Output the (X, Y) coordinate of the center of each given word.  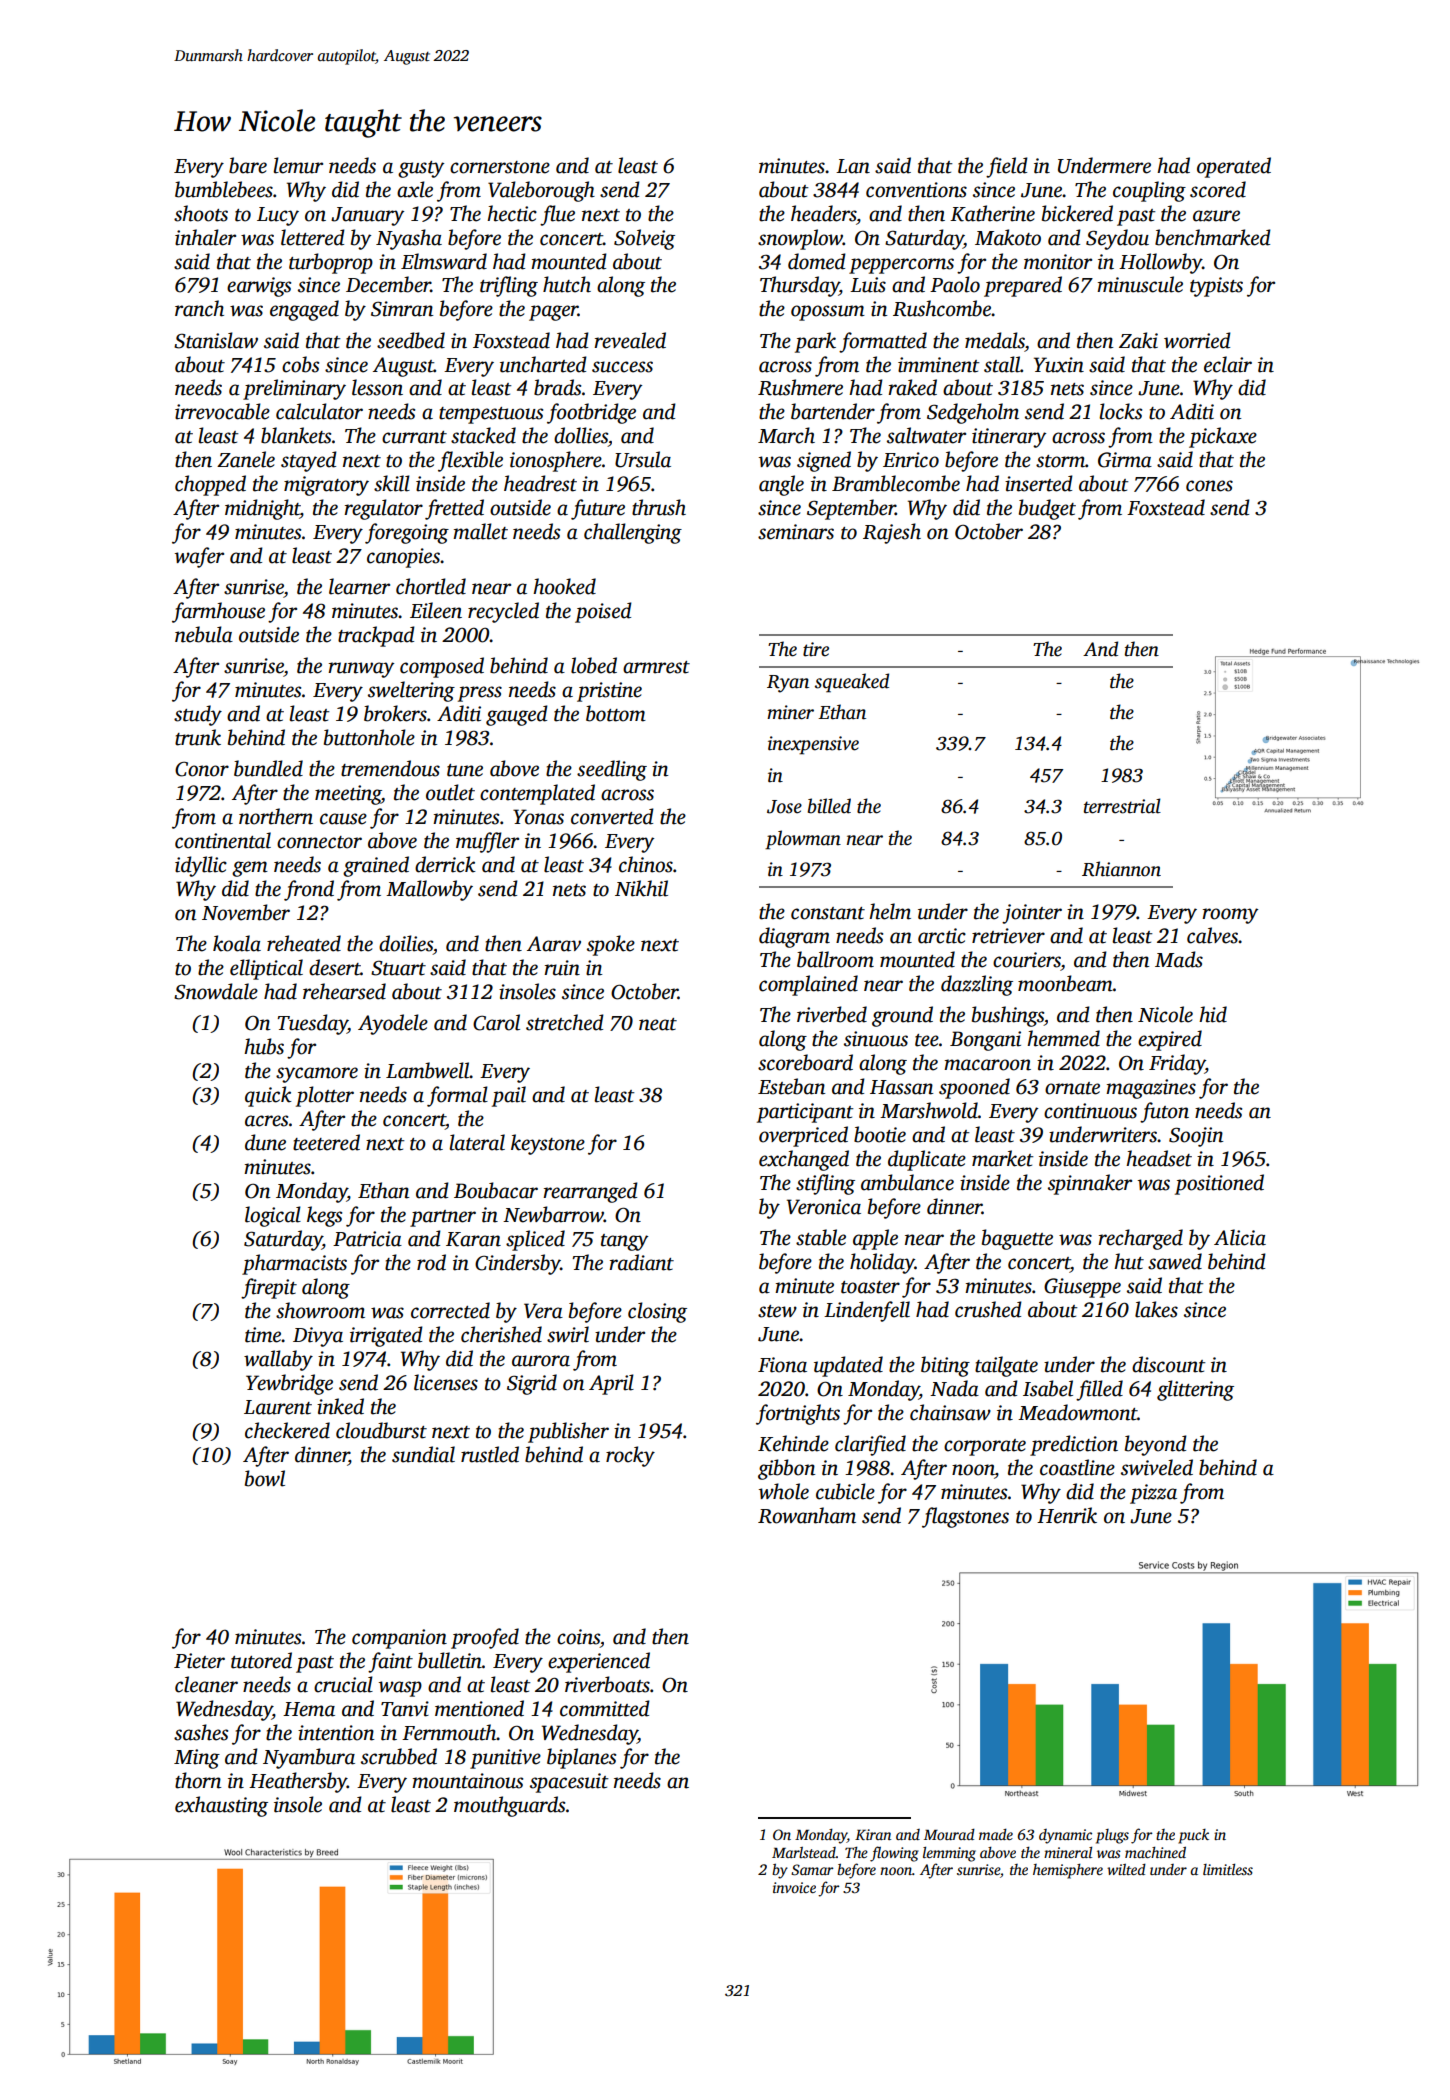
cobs (300, 364)
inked (340, 1406)
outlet (450, 792)
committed (605, 1708)
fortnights (798, 1414)
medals (995, 340)
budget (1047, 509)
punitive (505, 1759)
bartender (833, 411)
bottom (616, 713)
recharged (1140, 1239)
